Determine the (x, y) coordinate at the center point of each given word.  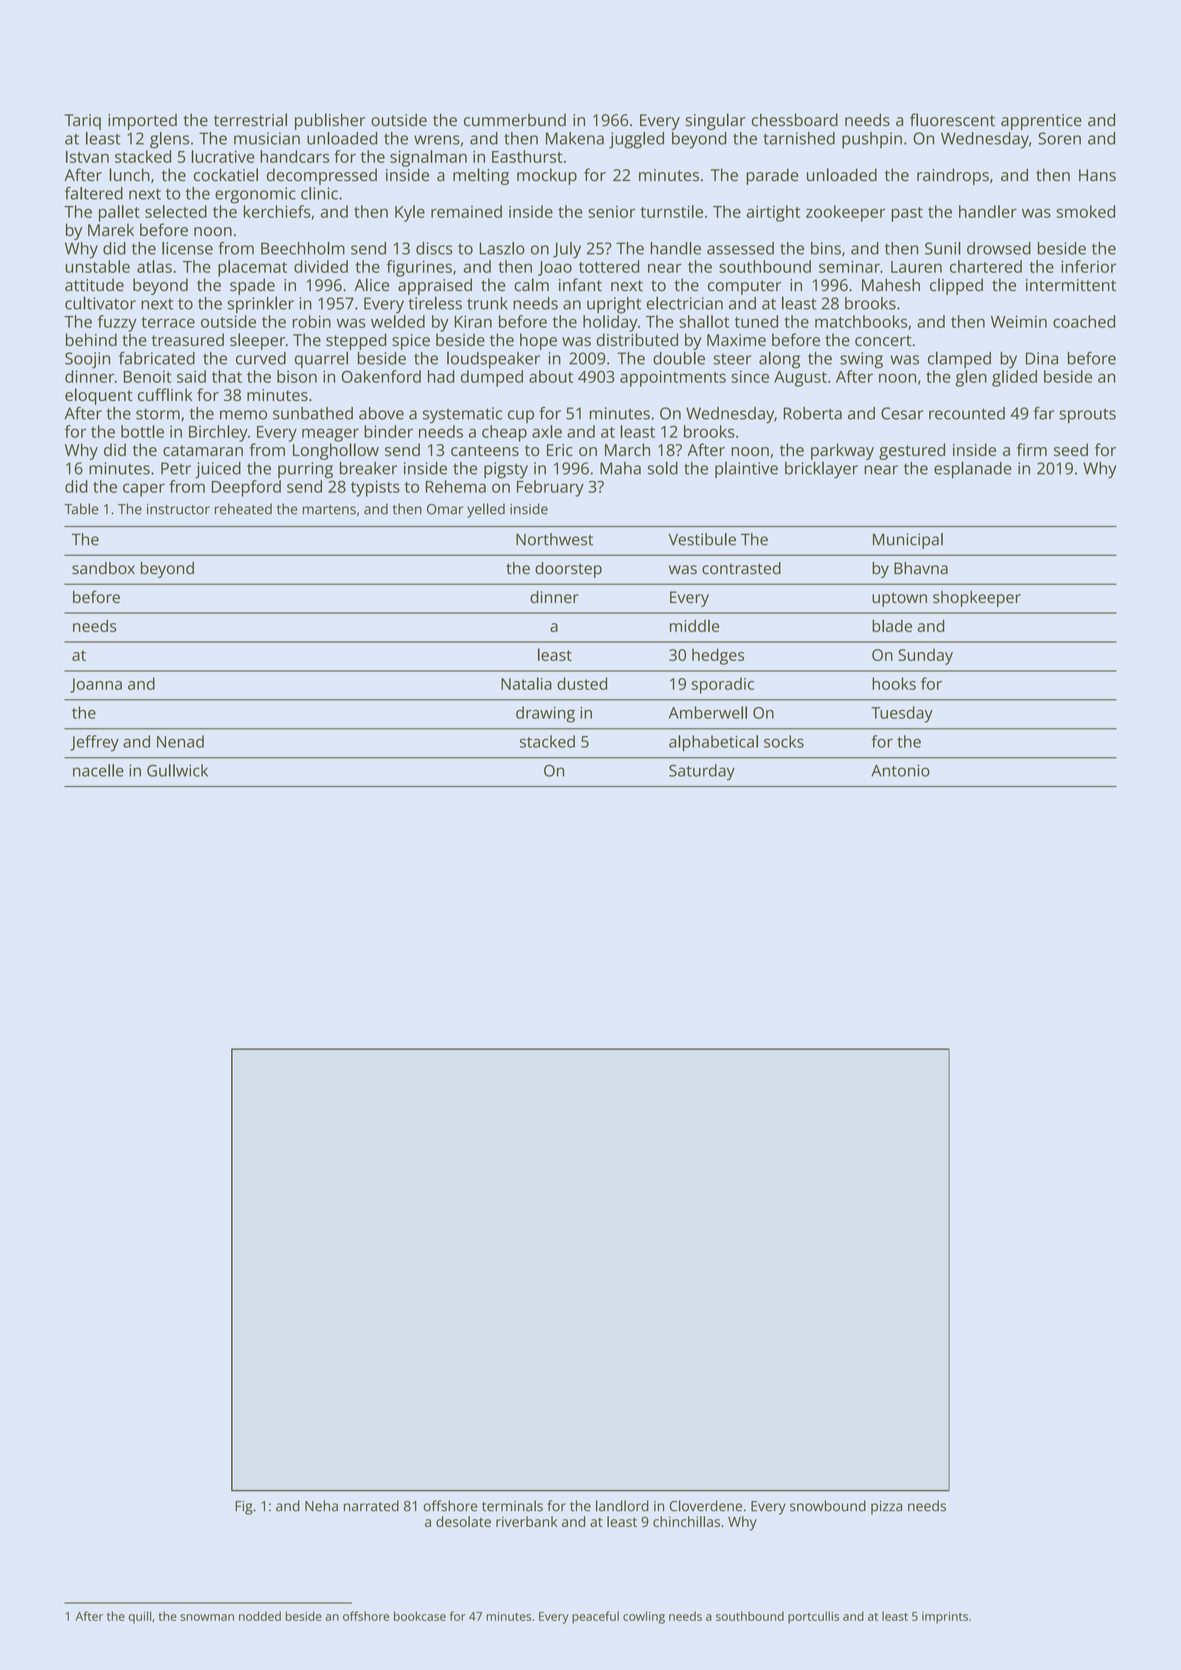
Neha (321, 1506)
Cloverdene (705, 1506)
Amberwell (708, 712)
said (191, 376)
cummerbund (515, 120)
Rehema (456, 486)
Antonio (900, 770)
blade (892, 625)
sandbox (103, 568)
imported (142, 121)
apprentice (1041, 122)
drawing (545, 714)
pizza (887, 1508)
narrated (371, 1506)
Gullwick (177, 770)
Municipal (908, 541)
